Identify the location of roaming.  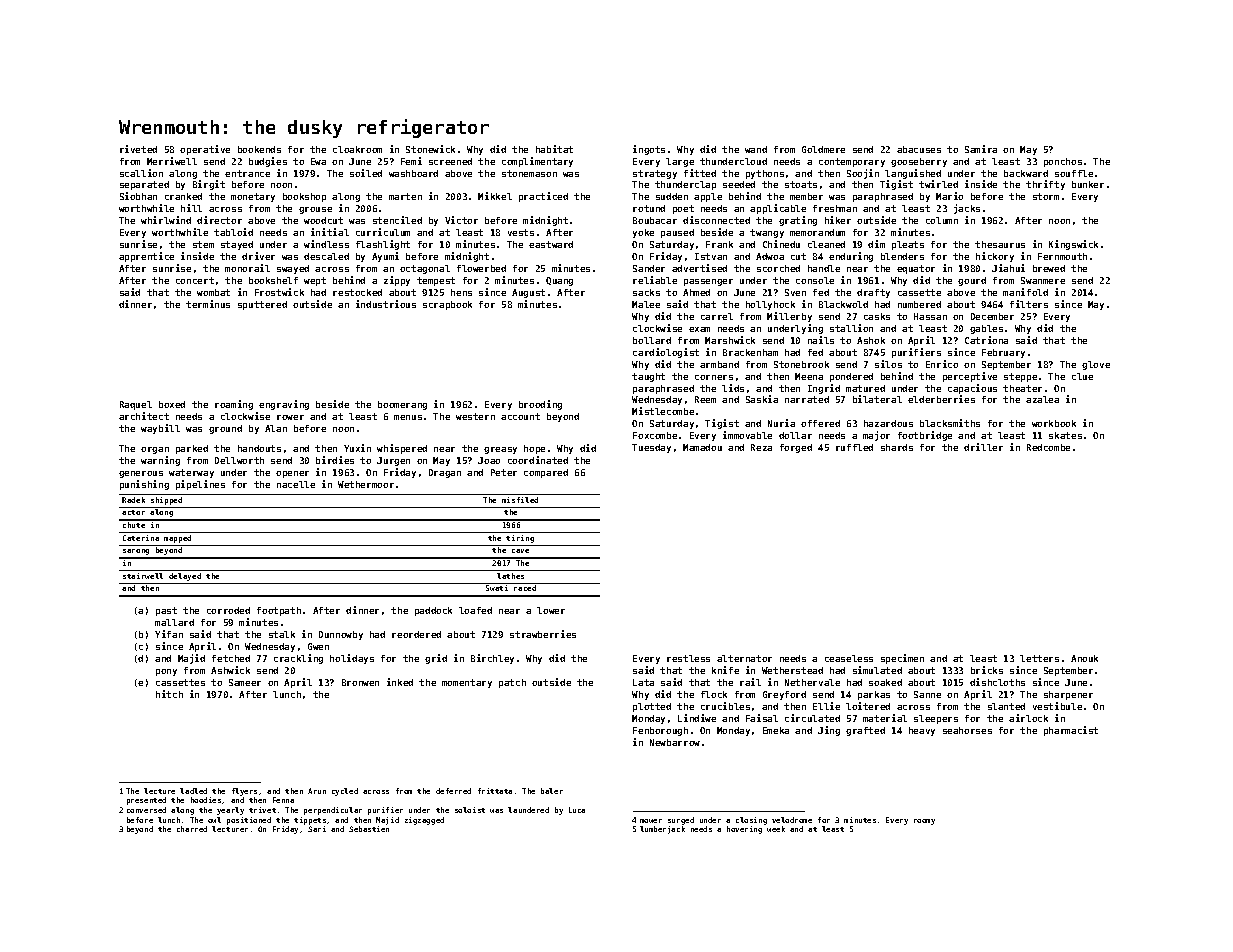
(234, 405).
